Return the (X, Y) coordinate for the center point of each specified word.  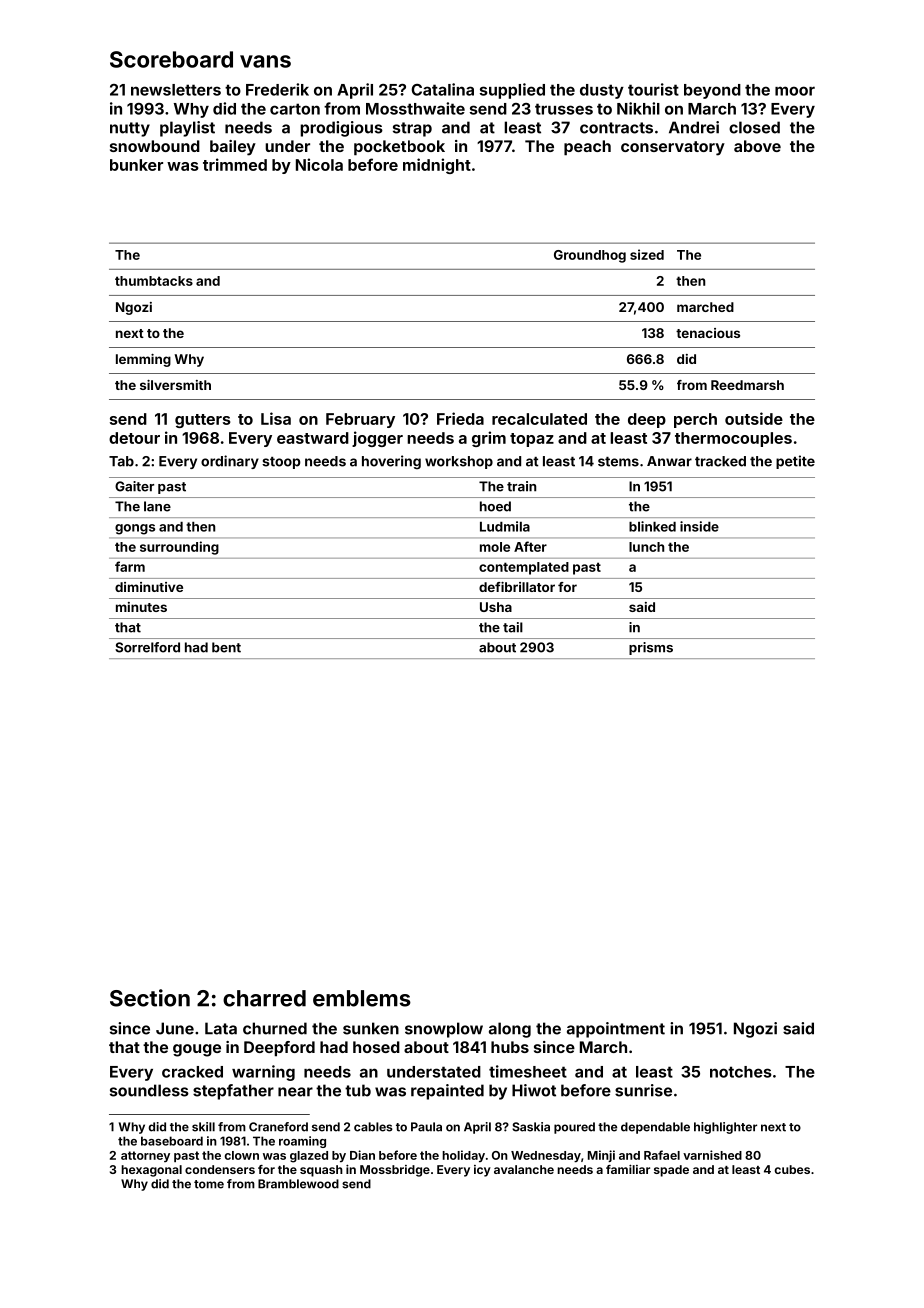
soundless (149, 1090)
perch (695, 420)
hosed (376, 1047)
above (757, 146)
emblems (362, 998)
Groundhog (590, 256)
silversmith (175, 385)
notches (741, 1072)
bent (226, 647)
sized (647, 254)
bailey (233, 148)
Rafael (662, 1155)
